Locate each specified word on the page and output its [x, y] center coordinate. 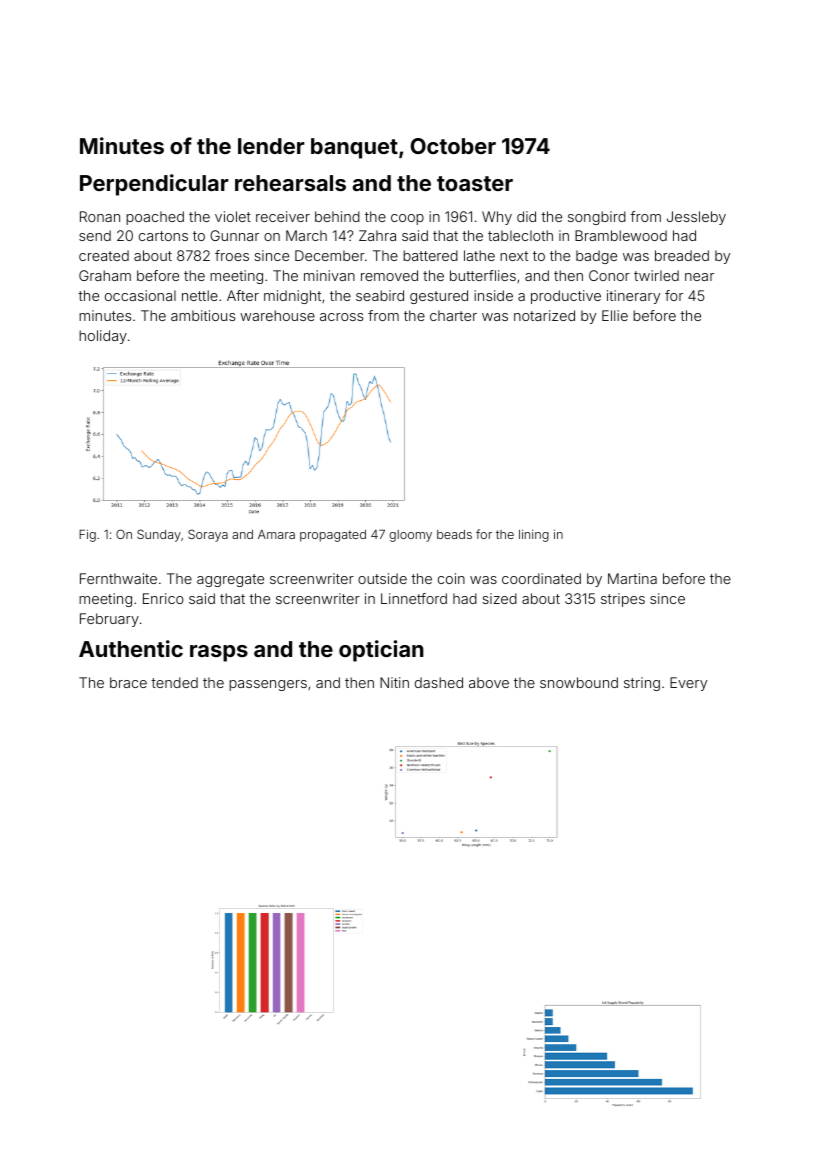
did [526, 216]
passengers [268, 685]
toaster [475, 183]
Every [688, 684]
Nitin [394, 682]
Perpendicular [154, 185]
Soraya [208, 535]
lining [534, 535]
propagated [333, 536]
